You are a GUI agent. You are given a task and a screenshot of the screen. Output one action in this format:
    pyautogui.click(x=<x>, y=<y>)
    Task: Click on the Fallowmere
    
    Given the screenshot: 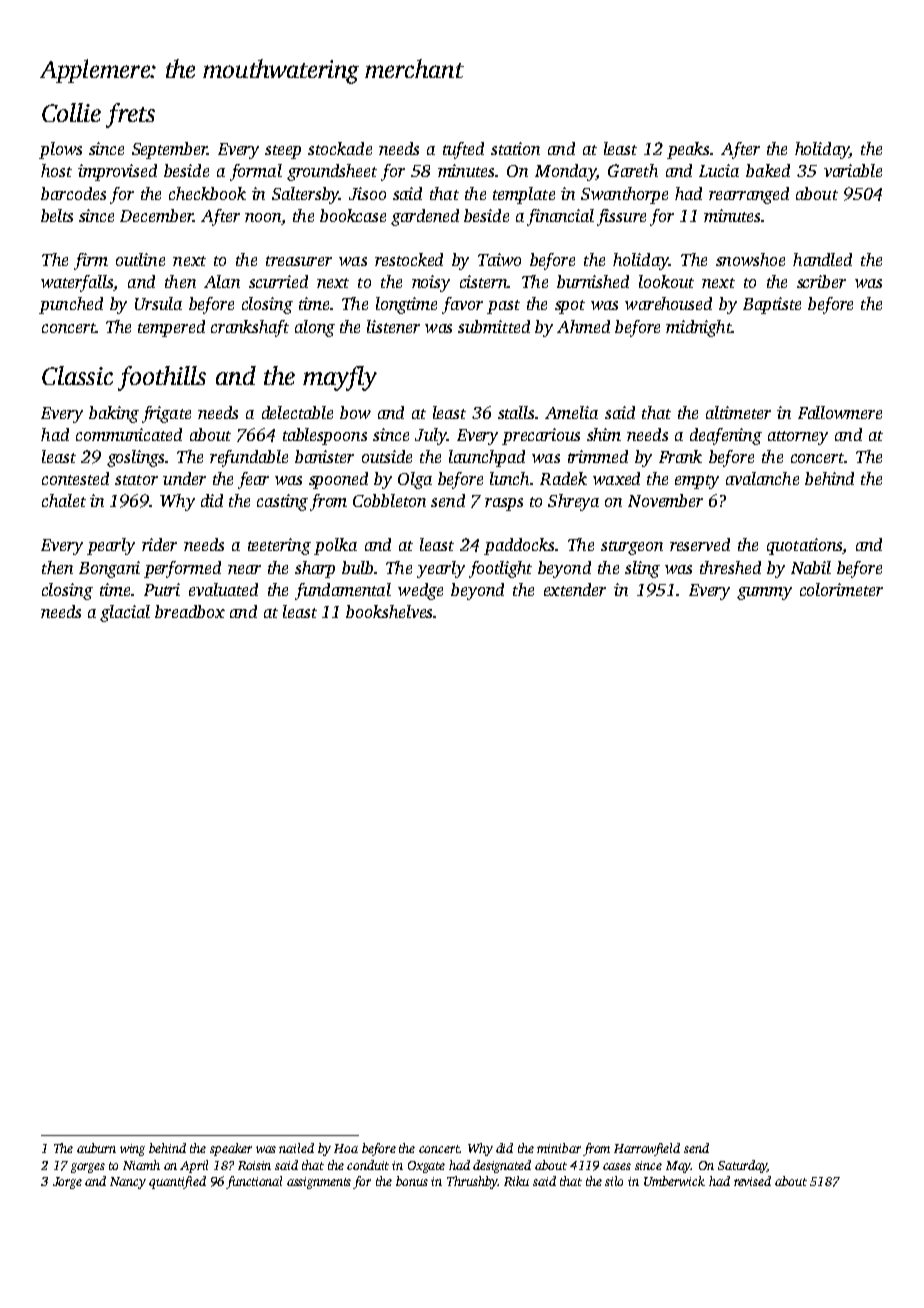 What is the action you would take?
    pyautogui.click(x=840, y=412)
